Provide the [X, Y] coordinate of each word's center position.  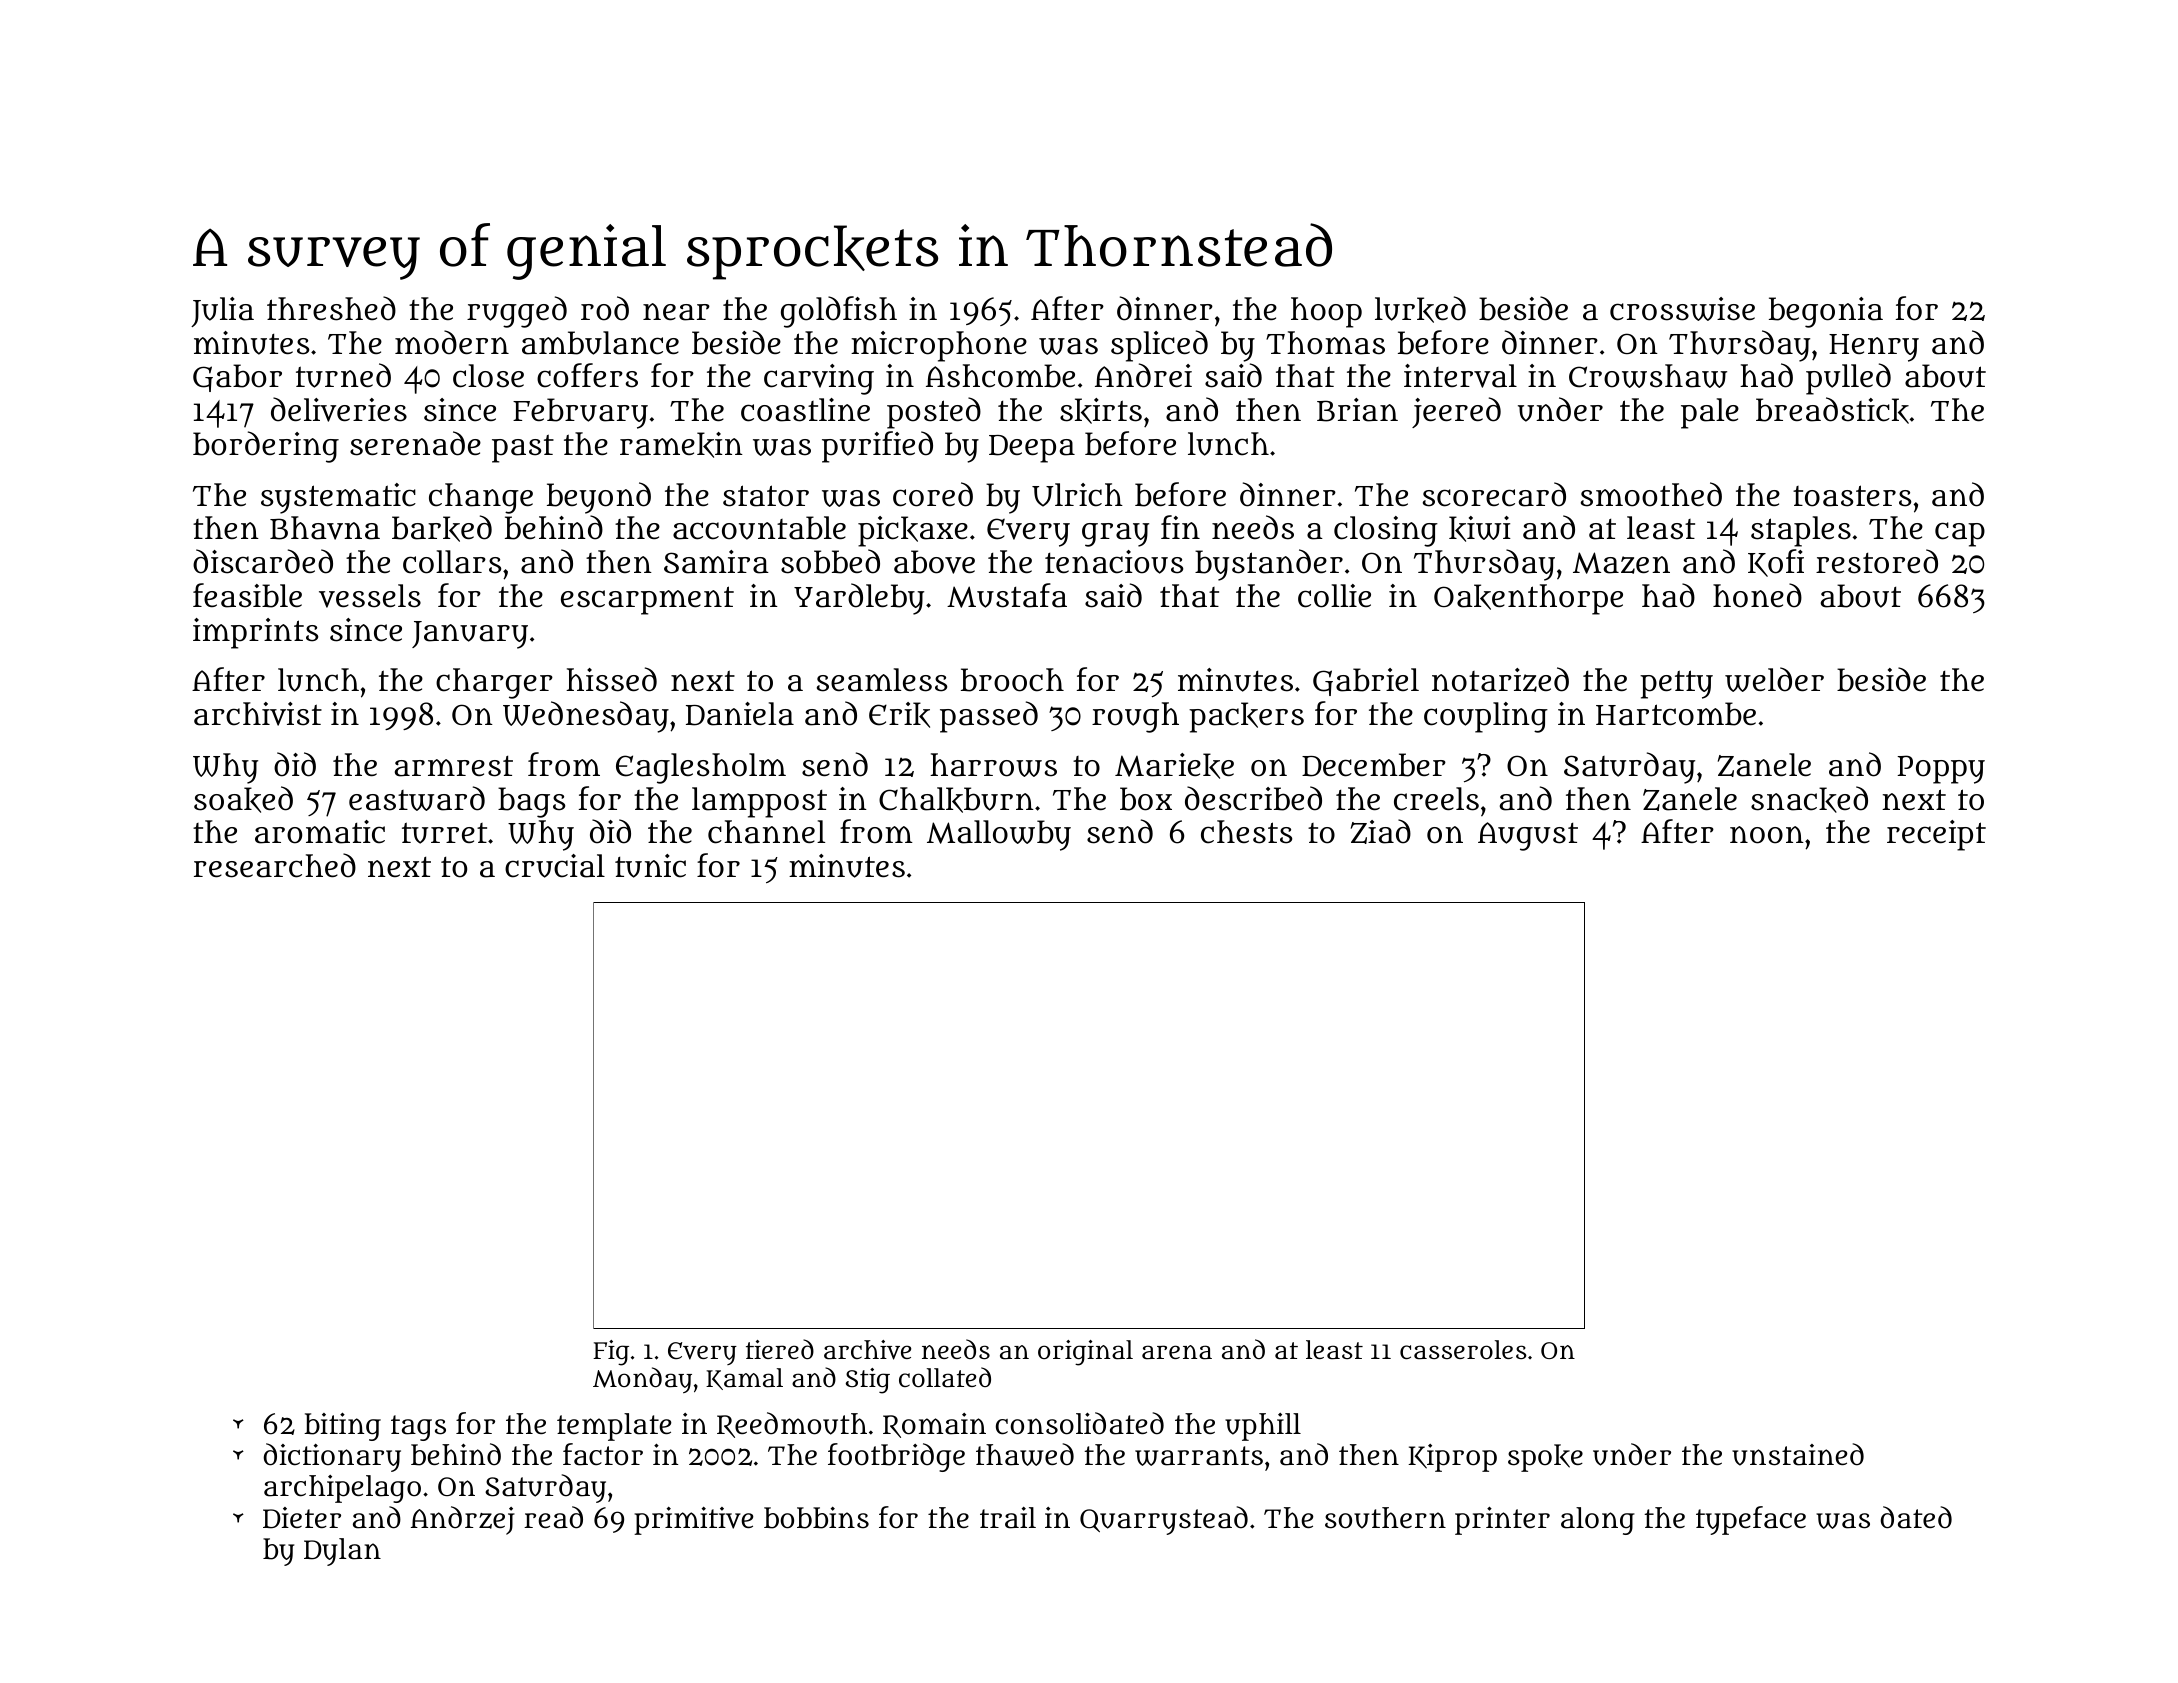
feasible [247, 595]
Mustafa [1007, 595]
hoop [1326, 312]
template [614, 1427]
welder [1774, 679]
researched [275, 865]
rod [605, 308]
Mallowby [999, 835]
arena [1177, 1352]
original [1085, 1353]
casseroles [1463, 1350]
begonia [1826, 312]
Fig [611, 1353]
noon [1767, 835]
